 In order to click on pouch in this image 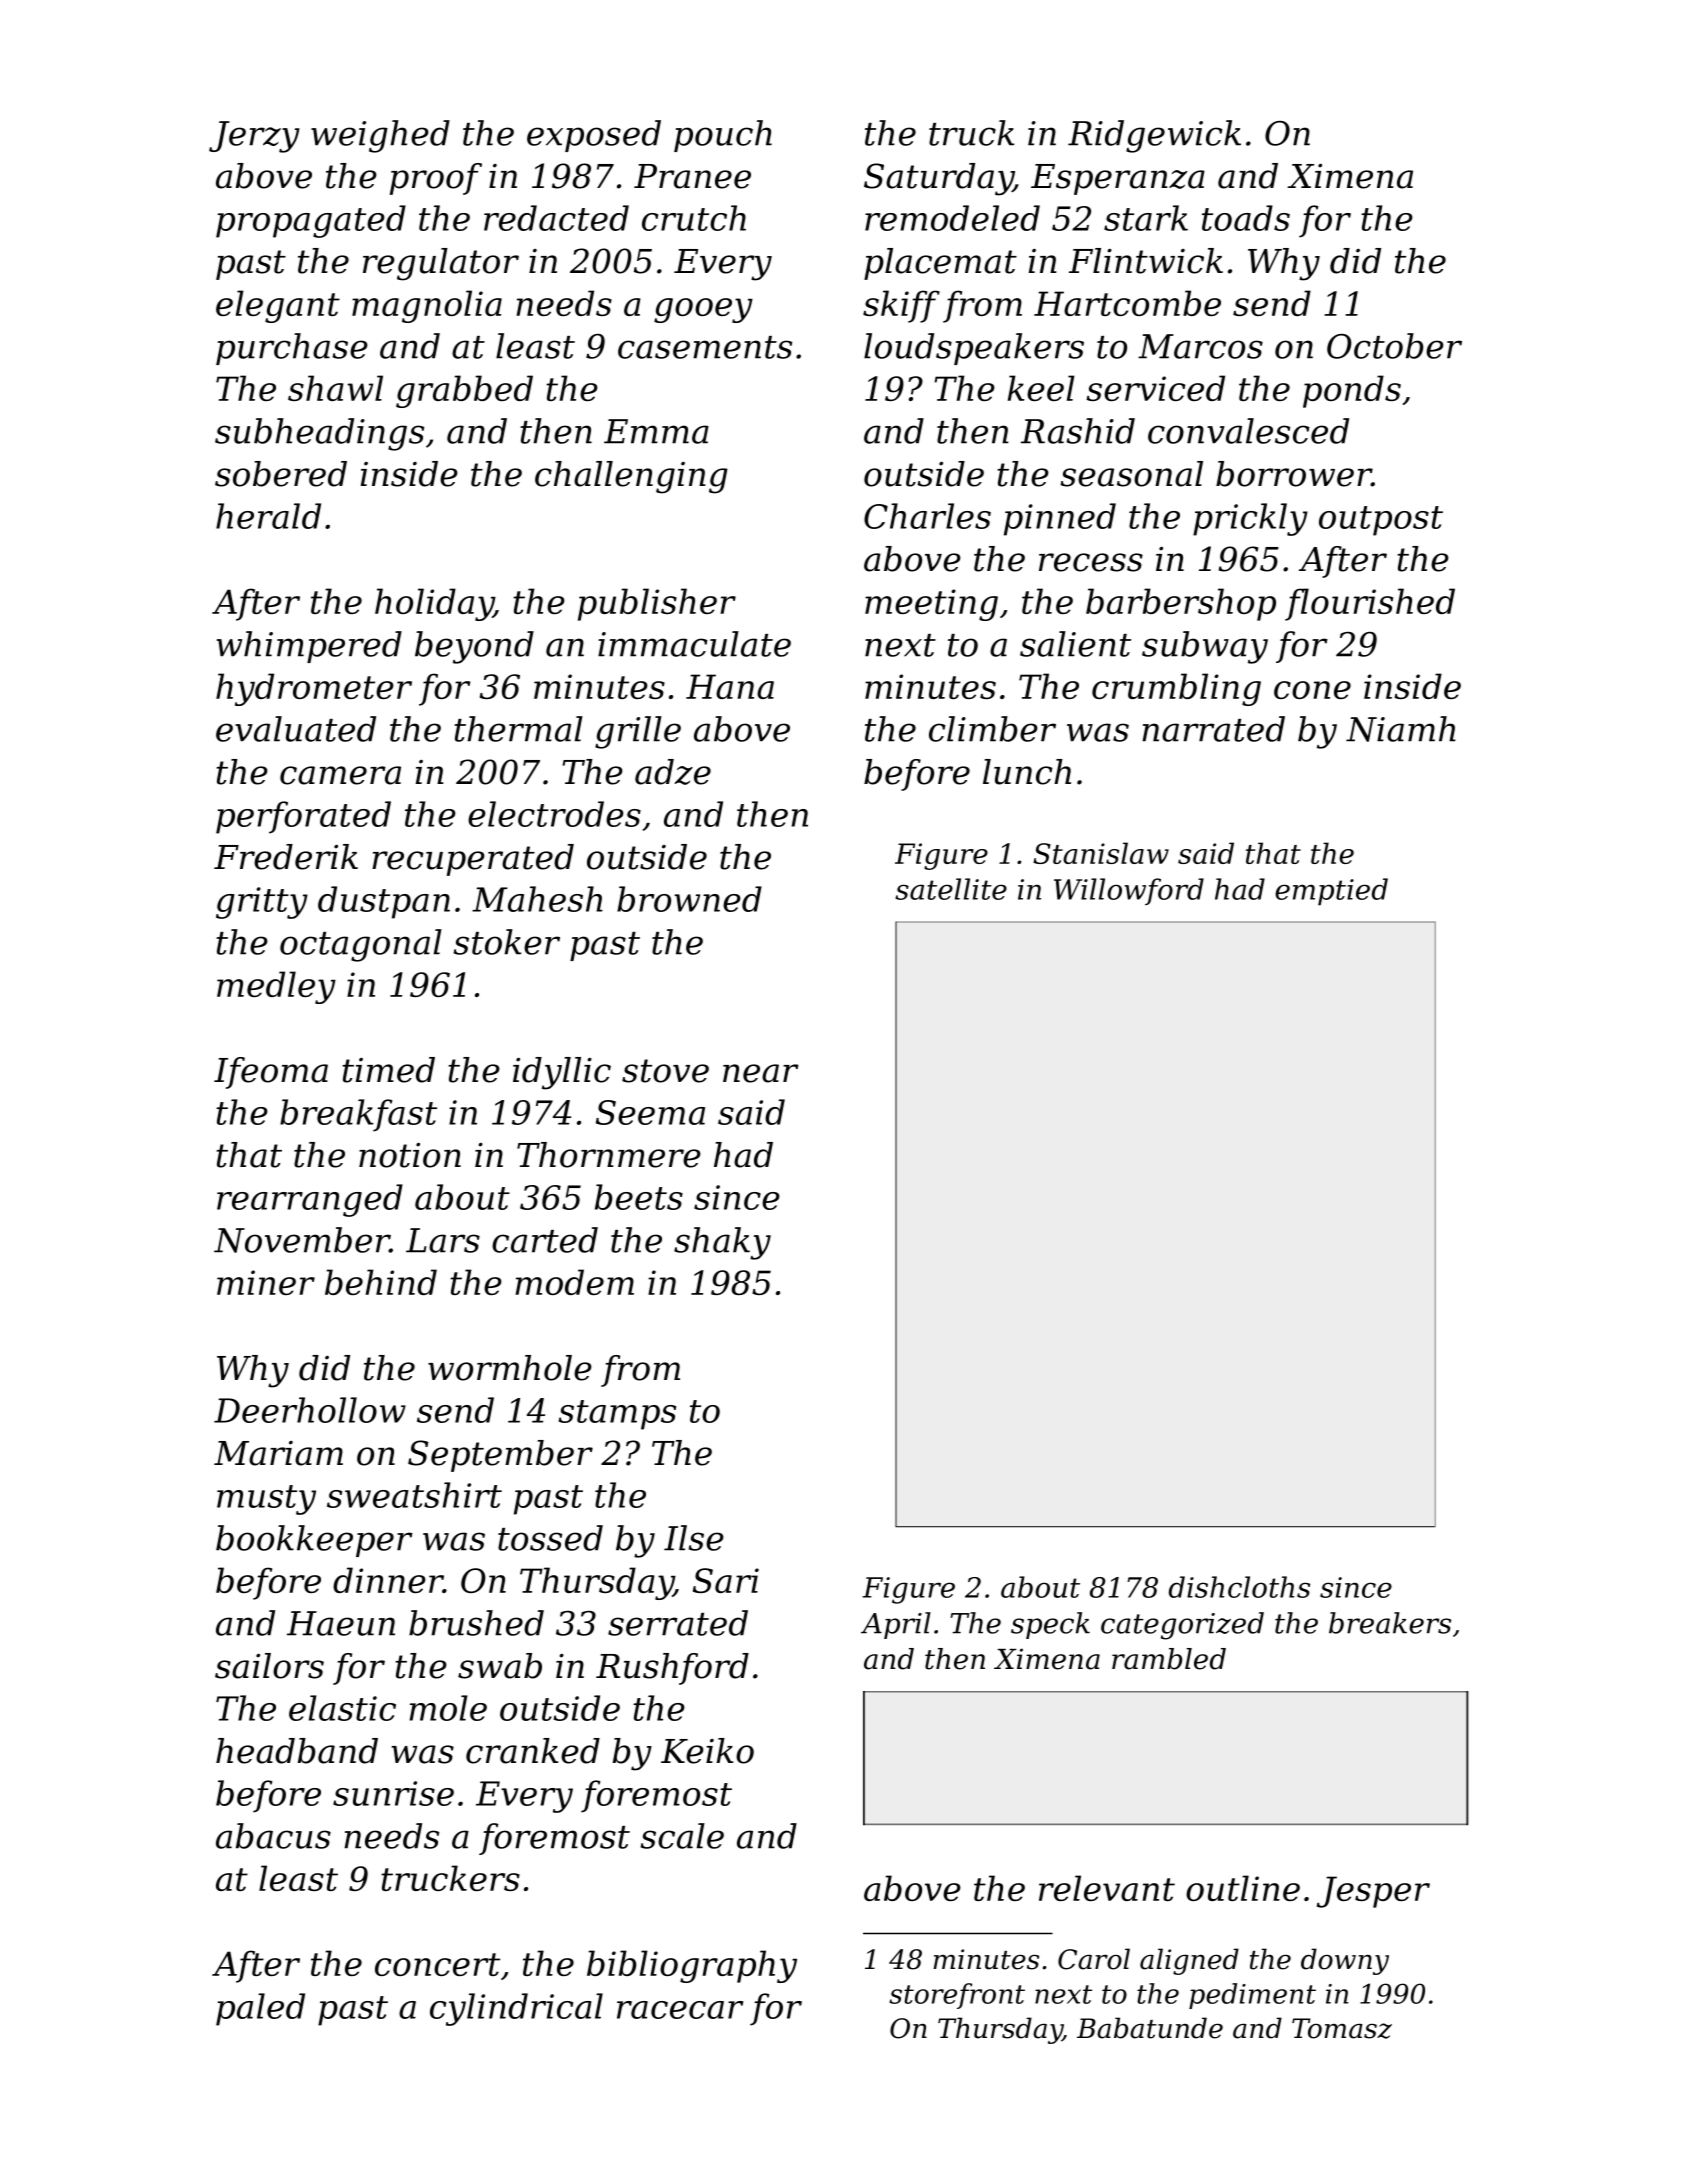, I will do `click(723, 136)`.
